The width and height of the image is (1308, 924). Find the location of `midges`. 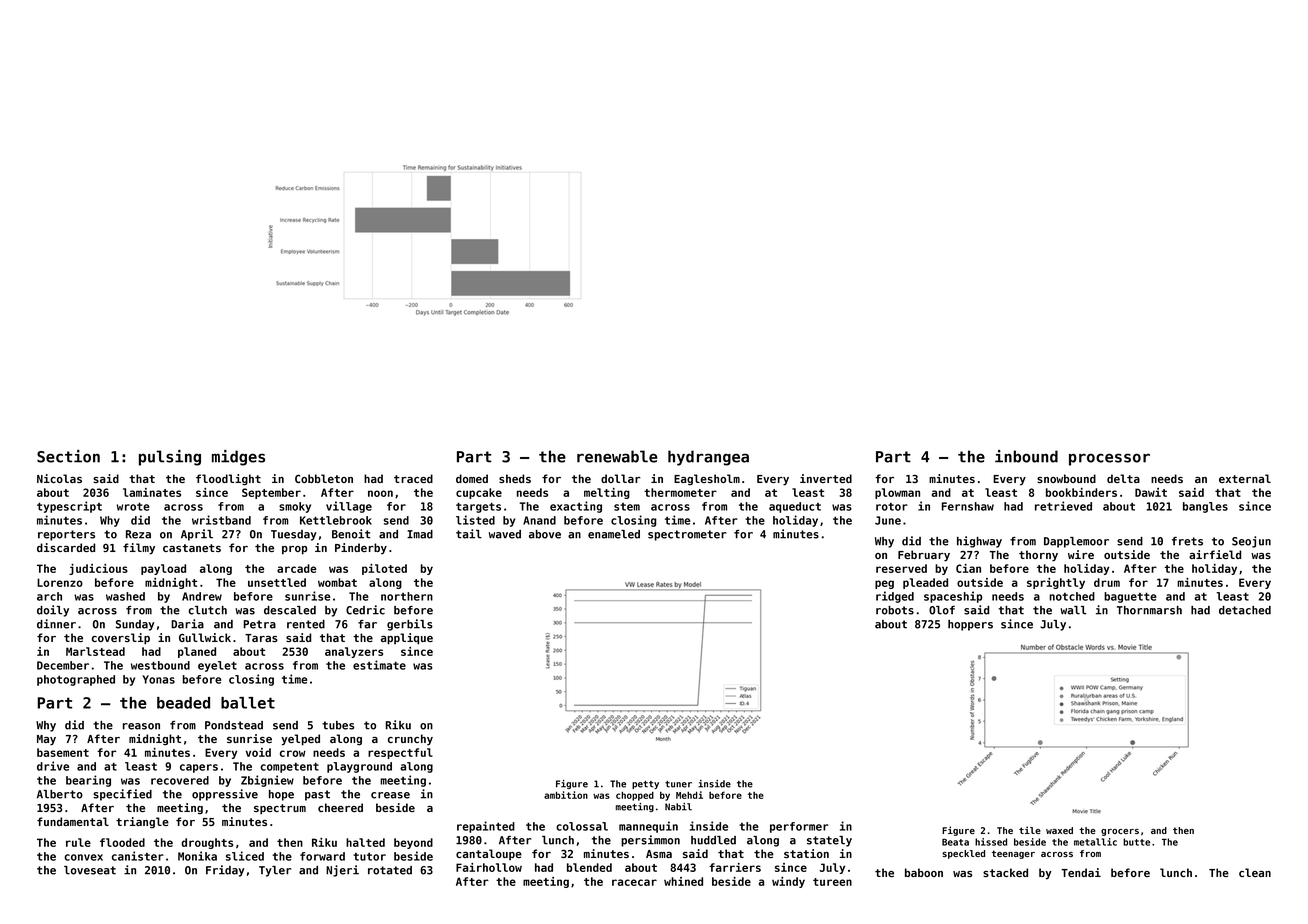

midges is located at coordinates (238, 458).
